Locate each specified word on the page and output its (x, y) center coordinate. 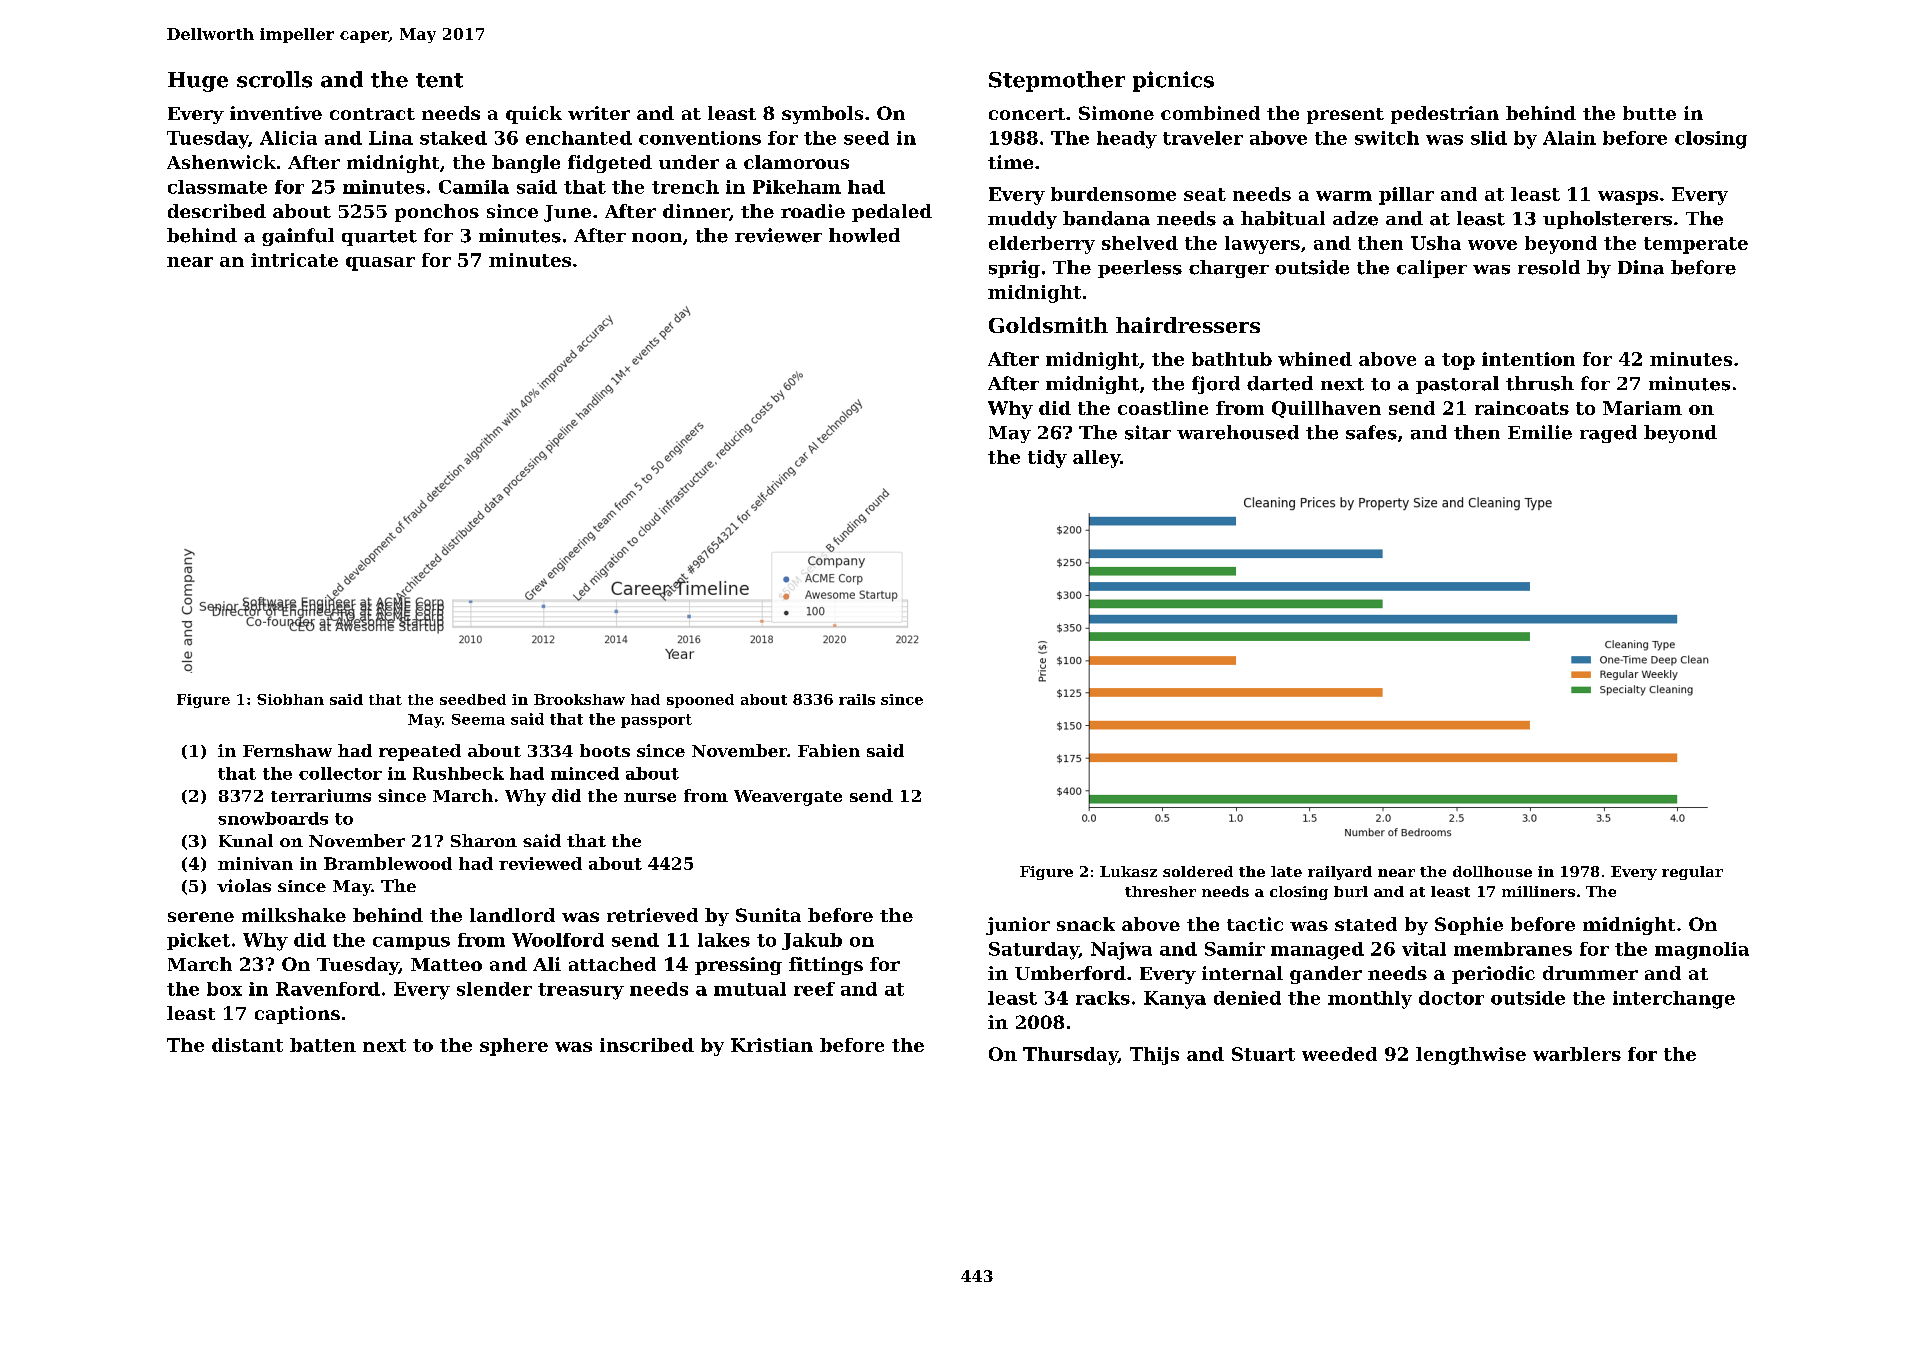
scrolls (274, 79)
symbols (822, 115)
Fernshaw (287, 750)
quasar (380, 264)
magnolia (1702, 951)
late (1286, 871)
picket (198, 941)
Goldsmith (1048, 325)
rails (857, 699)
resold (1549, 267)
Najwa (1121, 951)
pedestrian (1445, 115)
